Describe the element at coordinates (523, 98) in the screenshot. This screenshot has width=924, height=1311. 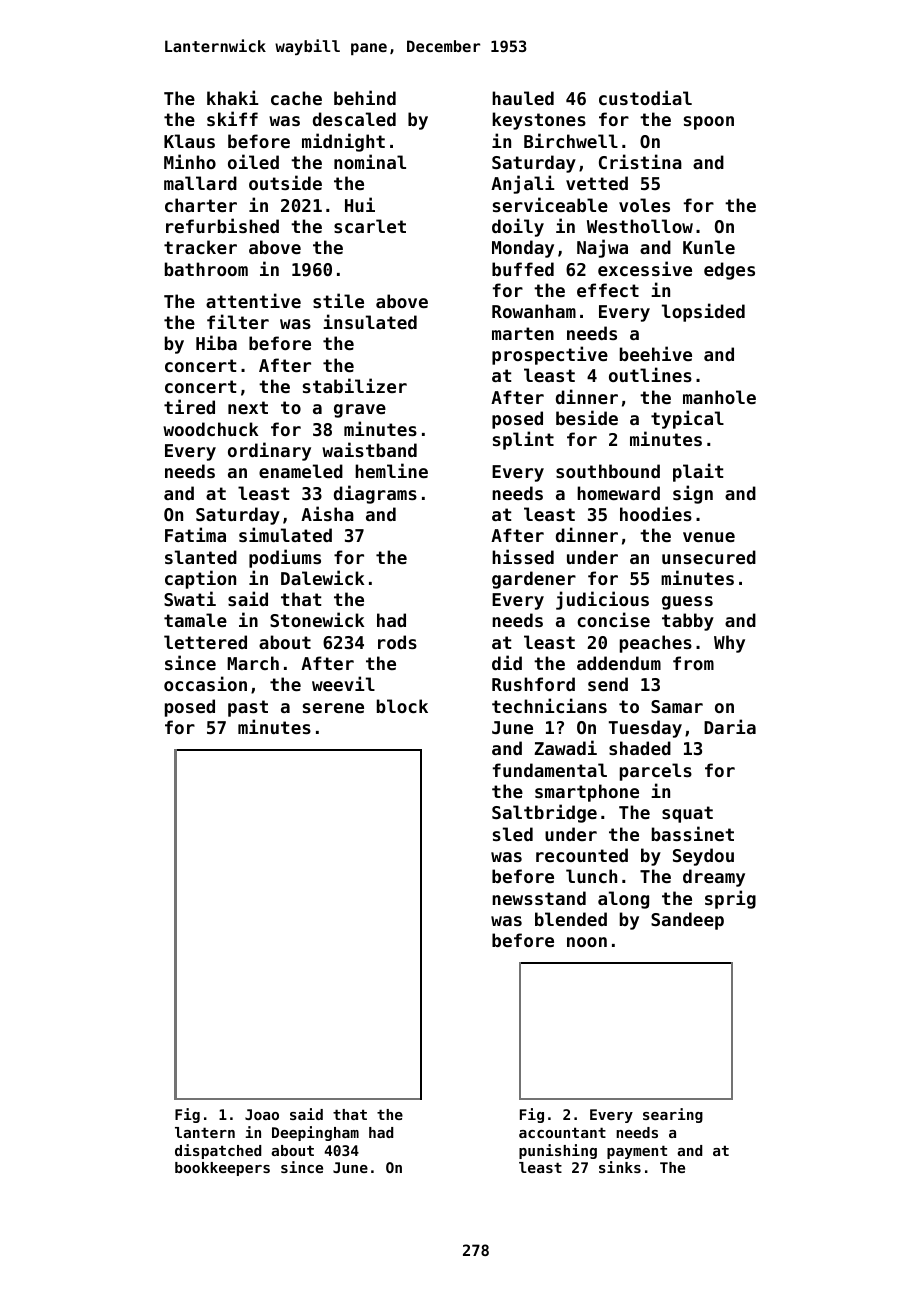
I see `hauled` at that location.
